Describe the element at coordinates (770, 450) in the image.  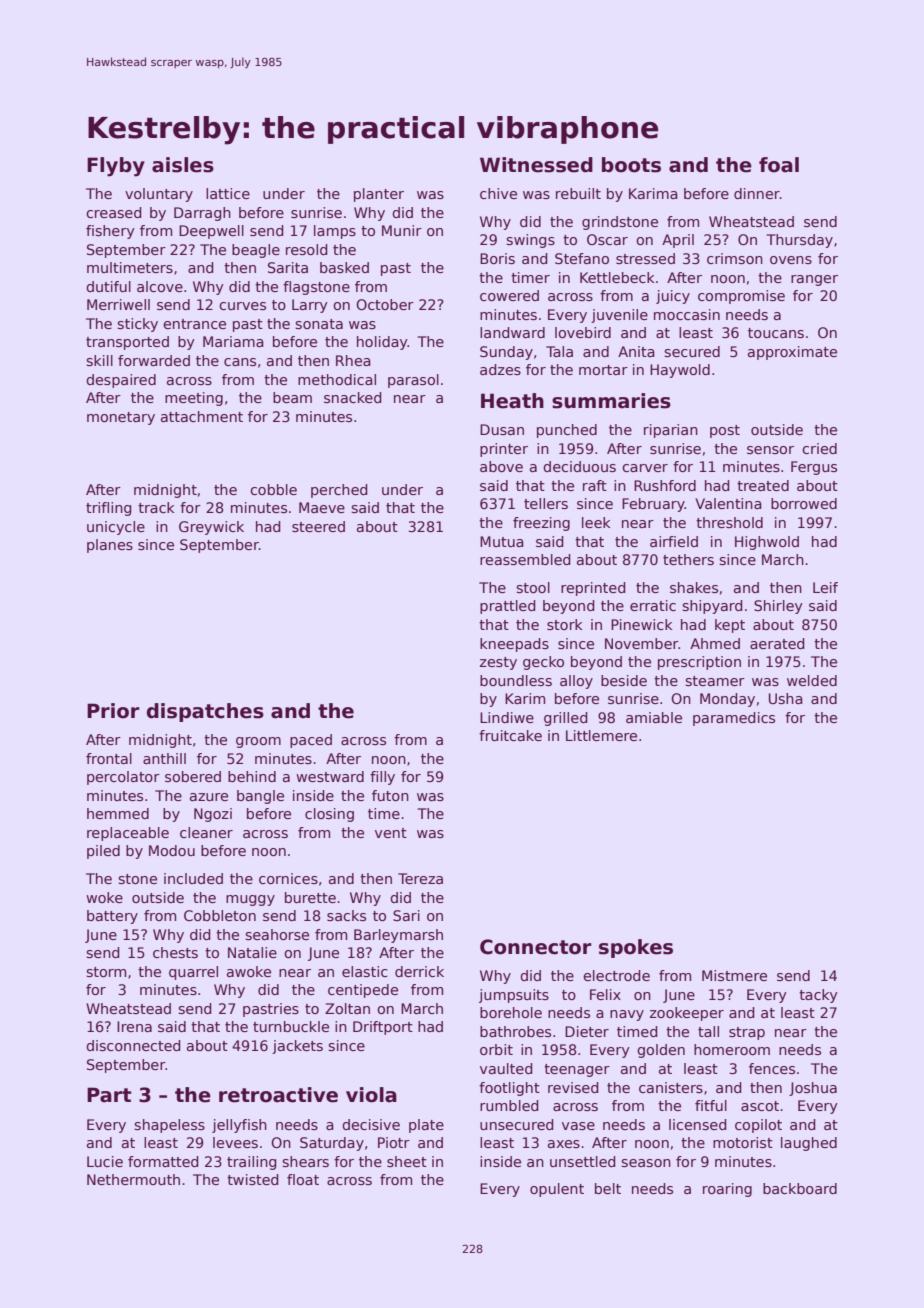
I see `sensor` at that location.
